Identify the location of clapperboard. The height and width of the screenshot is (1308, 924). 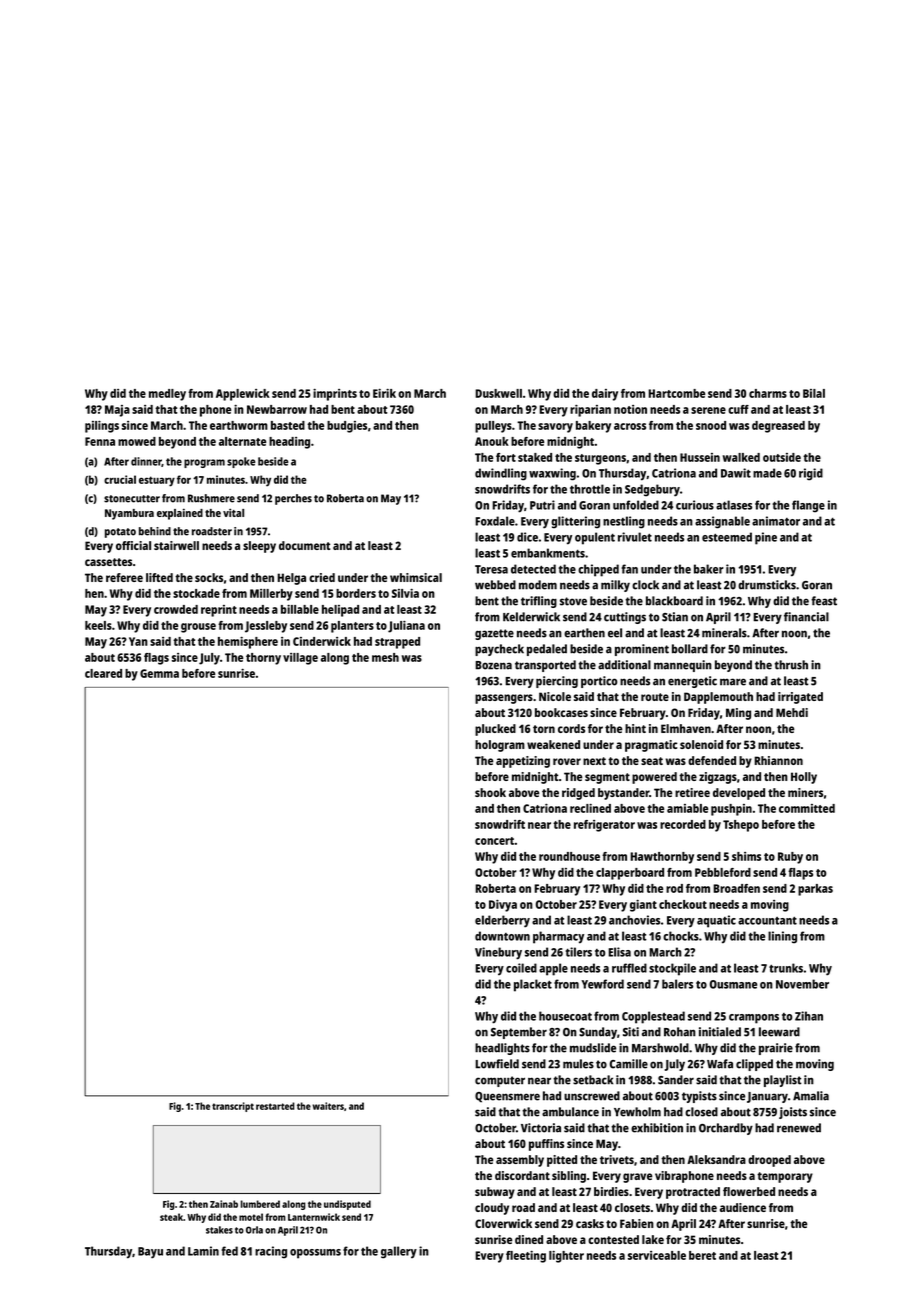
(630, 874).
